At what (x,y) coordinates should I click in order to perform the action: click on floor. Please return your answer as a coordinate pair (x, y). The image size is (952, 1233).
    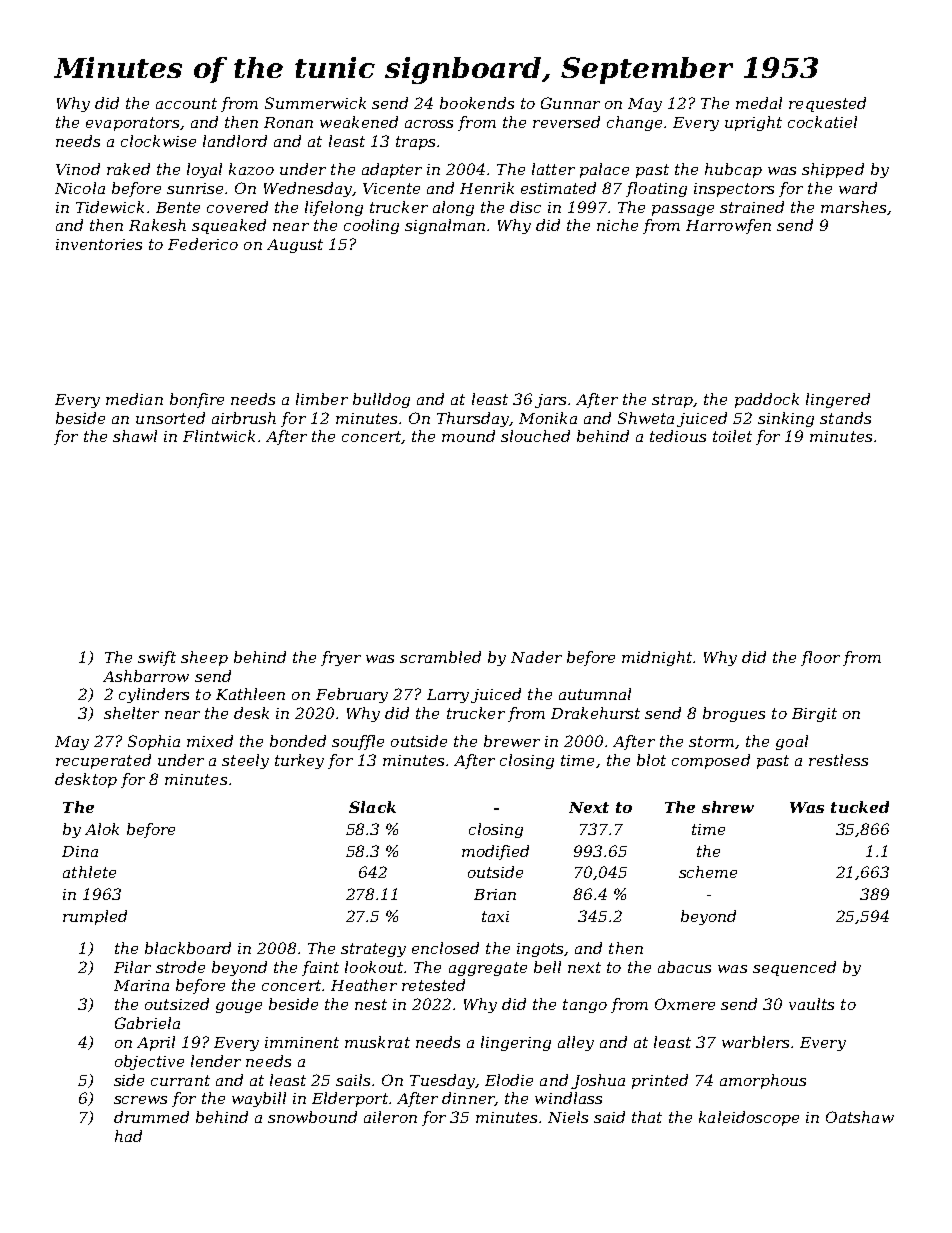
    Looking at the image, I should click on (820, 658).
